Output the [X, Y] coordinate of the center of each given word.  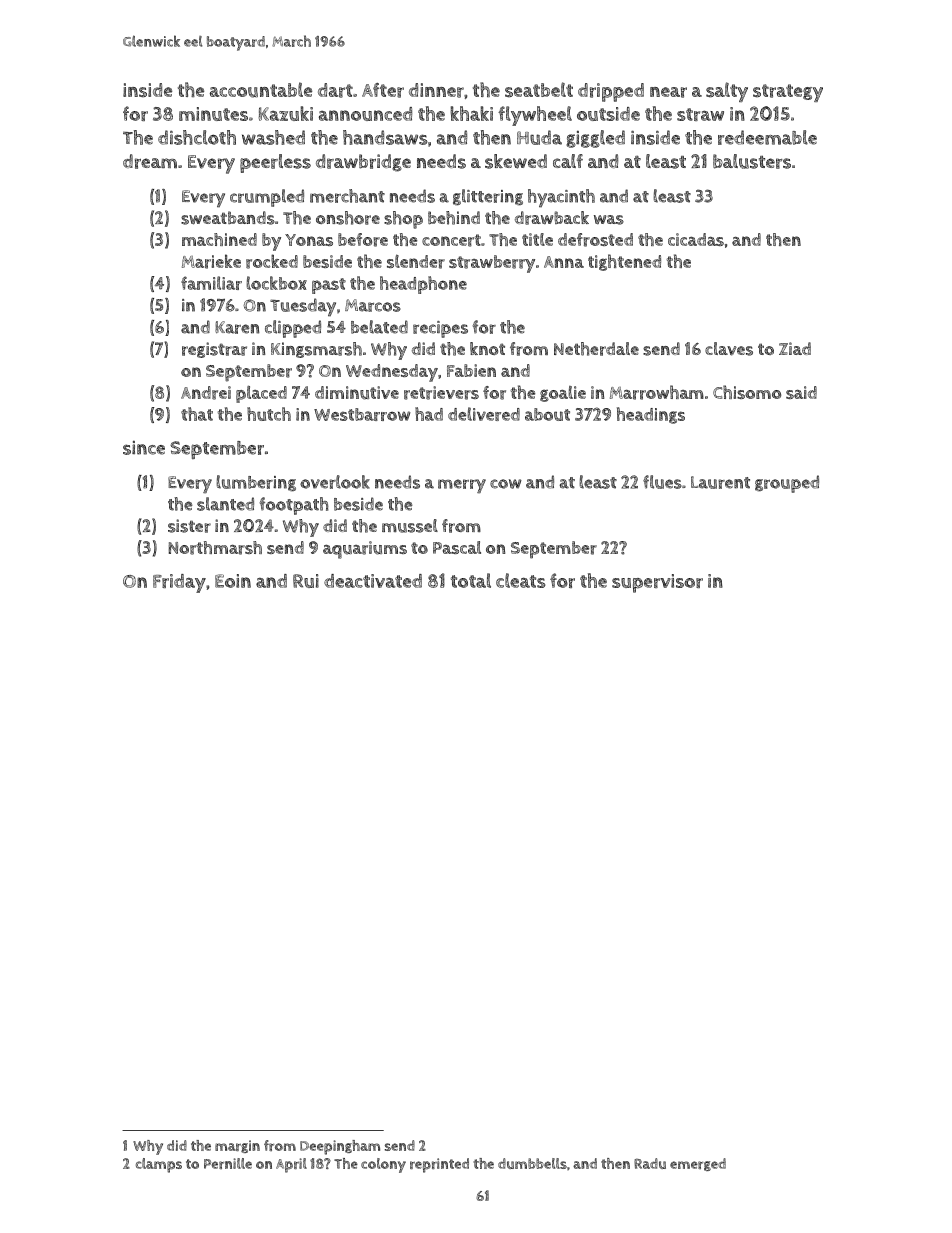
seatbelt [539, 89]
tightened [624, 262]
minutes [213, 114]
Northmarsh [215, 548]
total [471, 580]
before [363, 240]
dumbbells [532, 1163]
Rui [306, 581]
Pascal [457, 547]
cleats [521, 580]
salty [727, 92]
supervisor [657, 583]
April [291, 1165]
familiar [211, 283]
